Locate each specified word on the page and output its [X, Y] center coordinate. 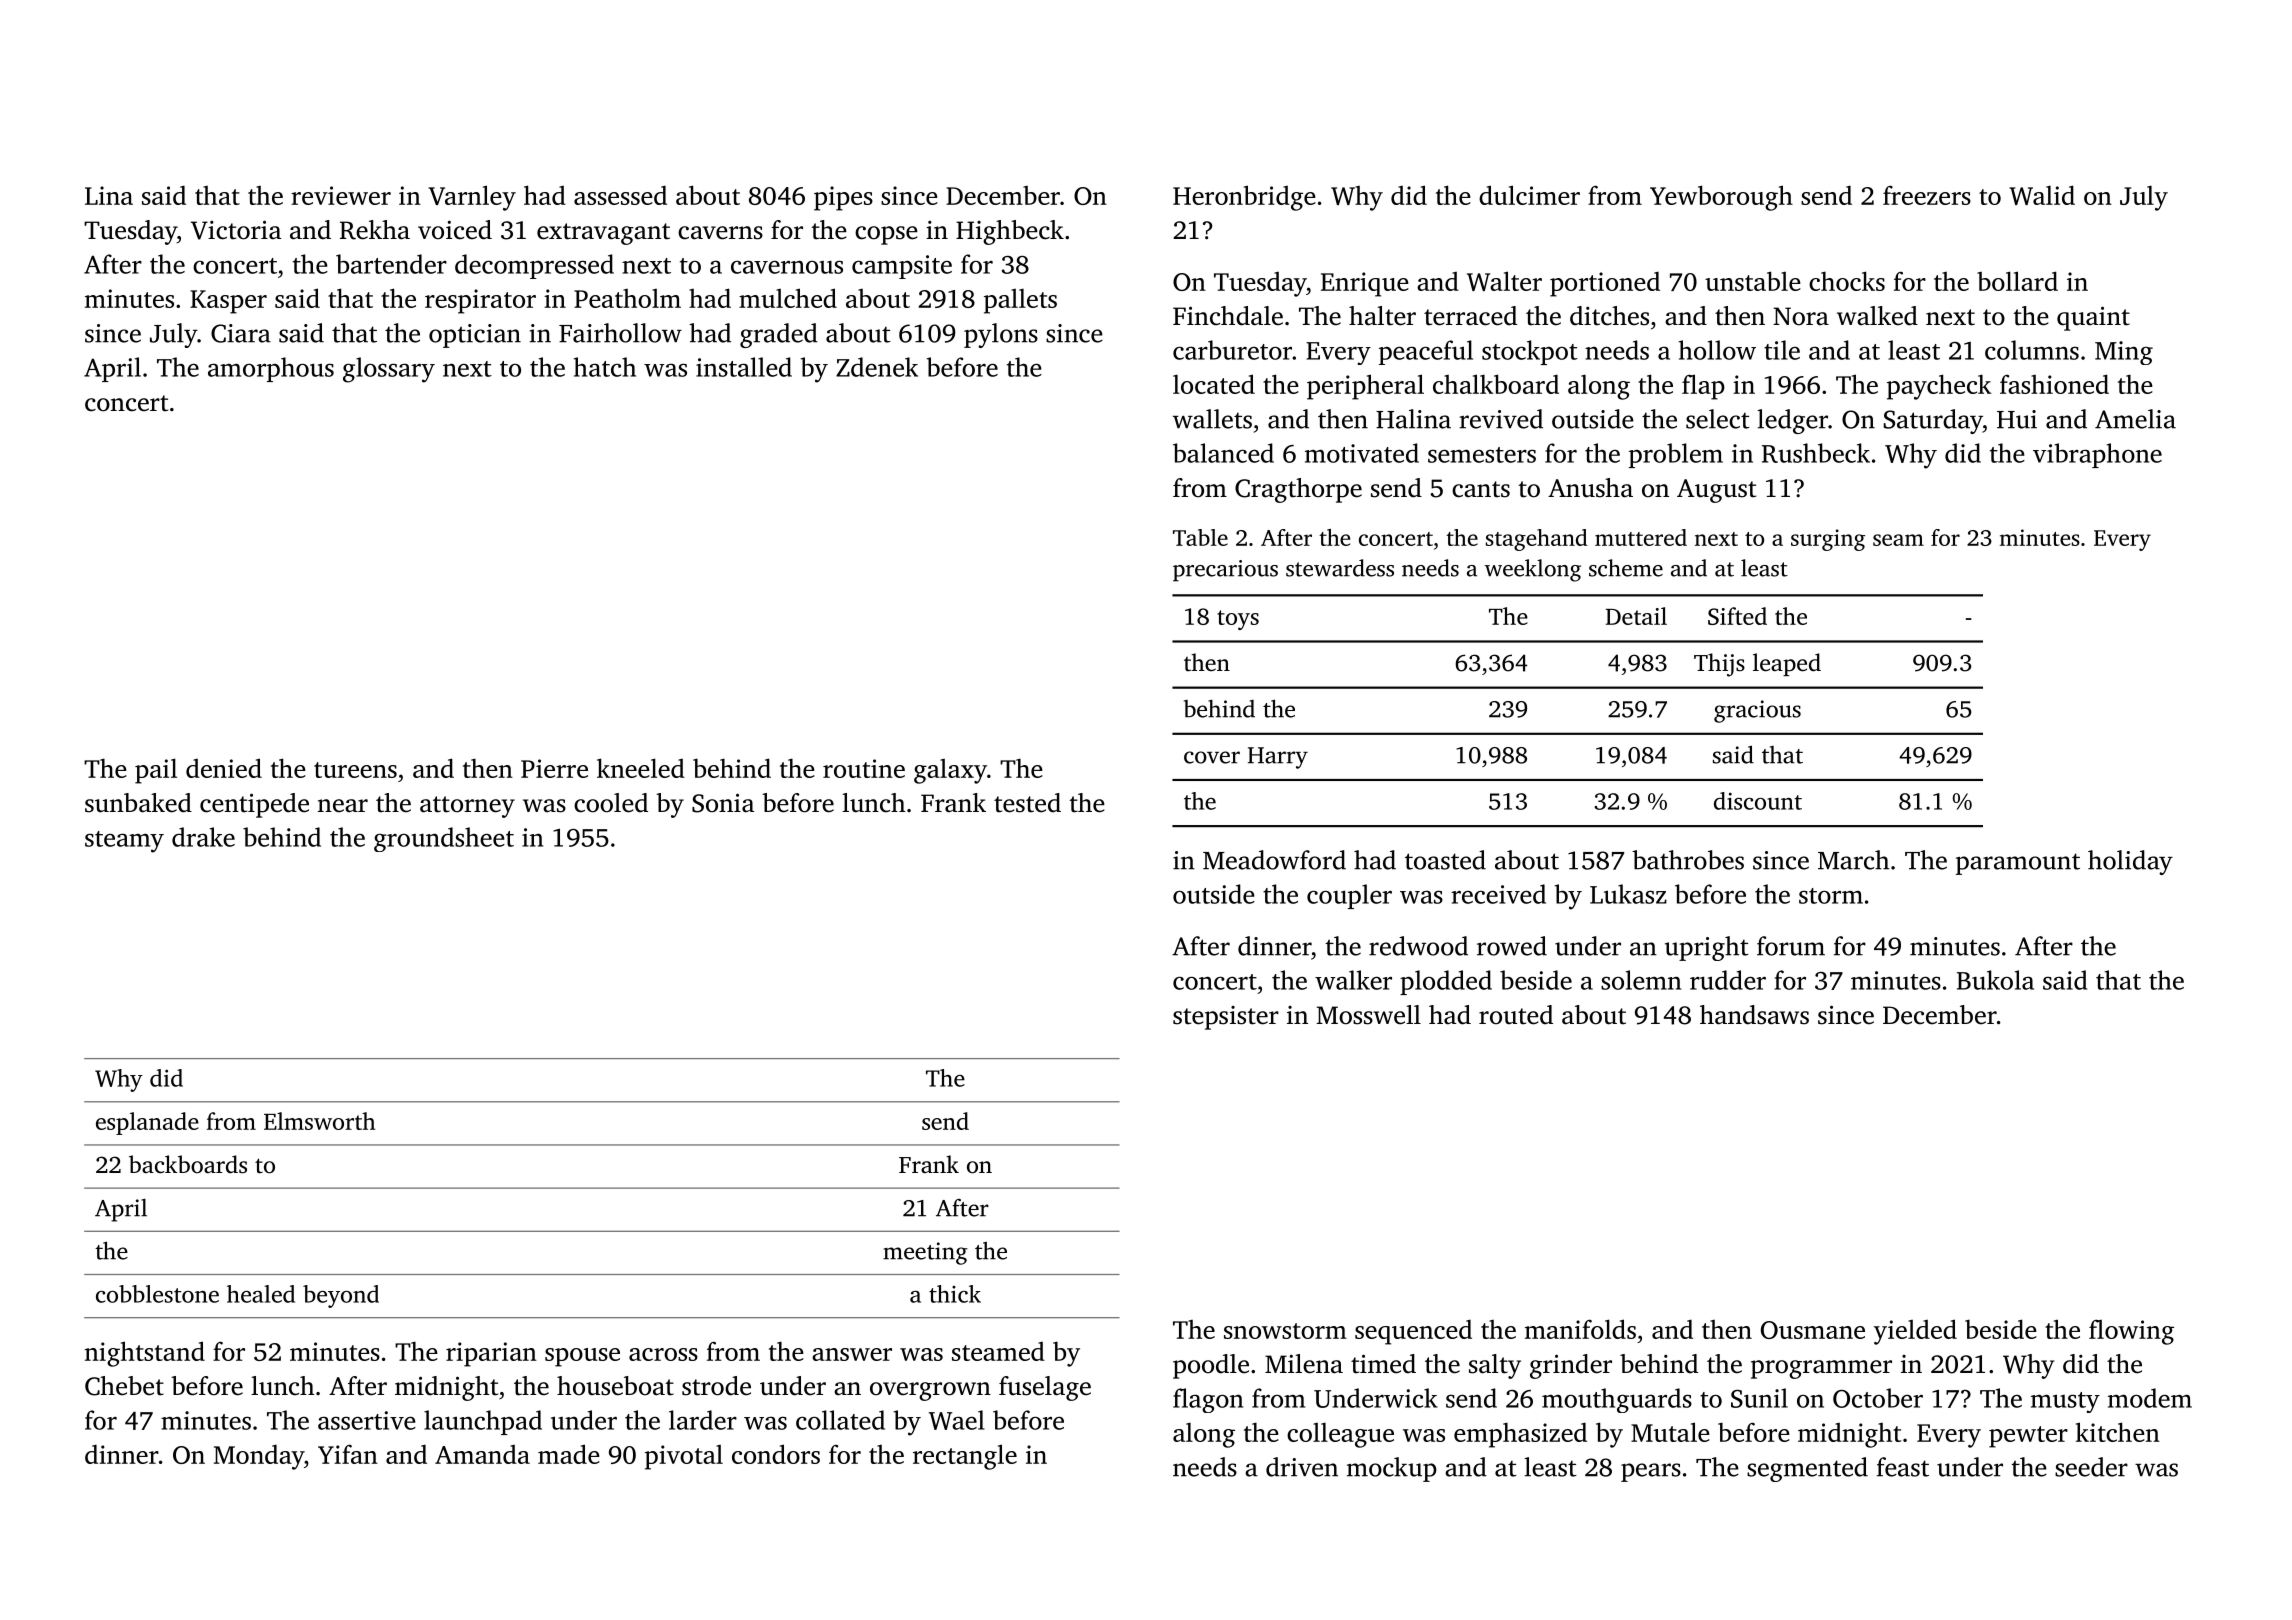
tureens [355, 770]
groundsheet [444, 839]
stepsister [1226, 1018]
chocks [1847, 281]
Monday [259, 1457]
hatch [605, 367]
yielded [1915, 1332]
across [663, 1354]
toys [1238, 620]
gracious [1757, 711]
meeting [925, 1253]
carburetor [1232, 350]
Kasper [228, 302]
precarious [1225, 571]
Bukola [1995, 980]
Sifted [1737, 616]
